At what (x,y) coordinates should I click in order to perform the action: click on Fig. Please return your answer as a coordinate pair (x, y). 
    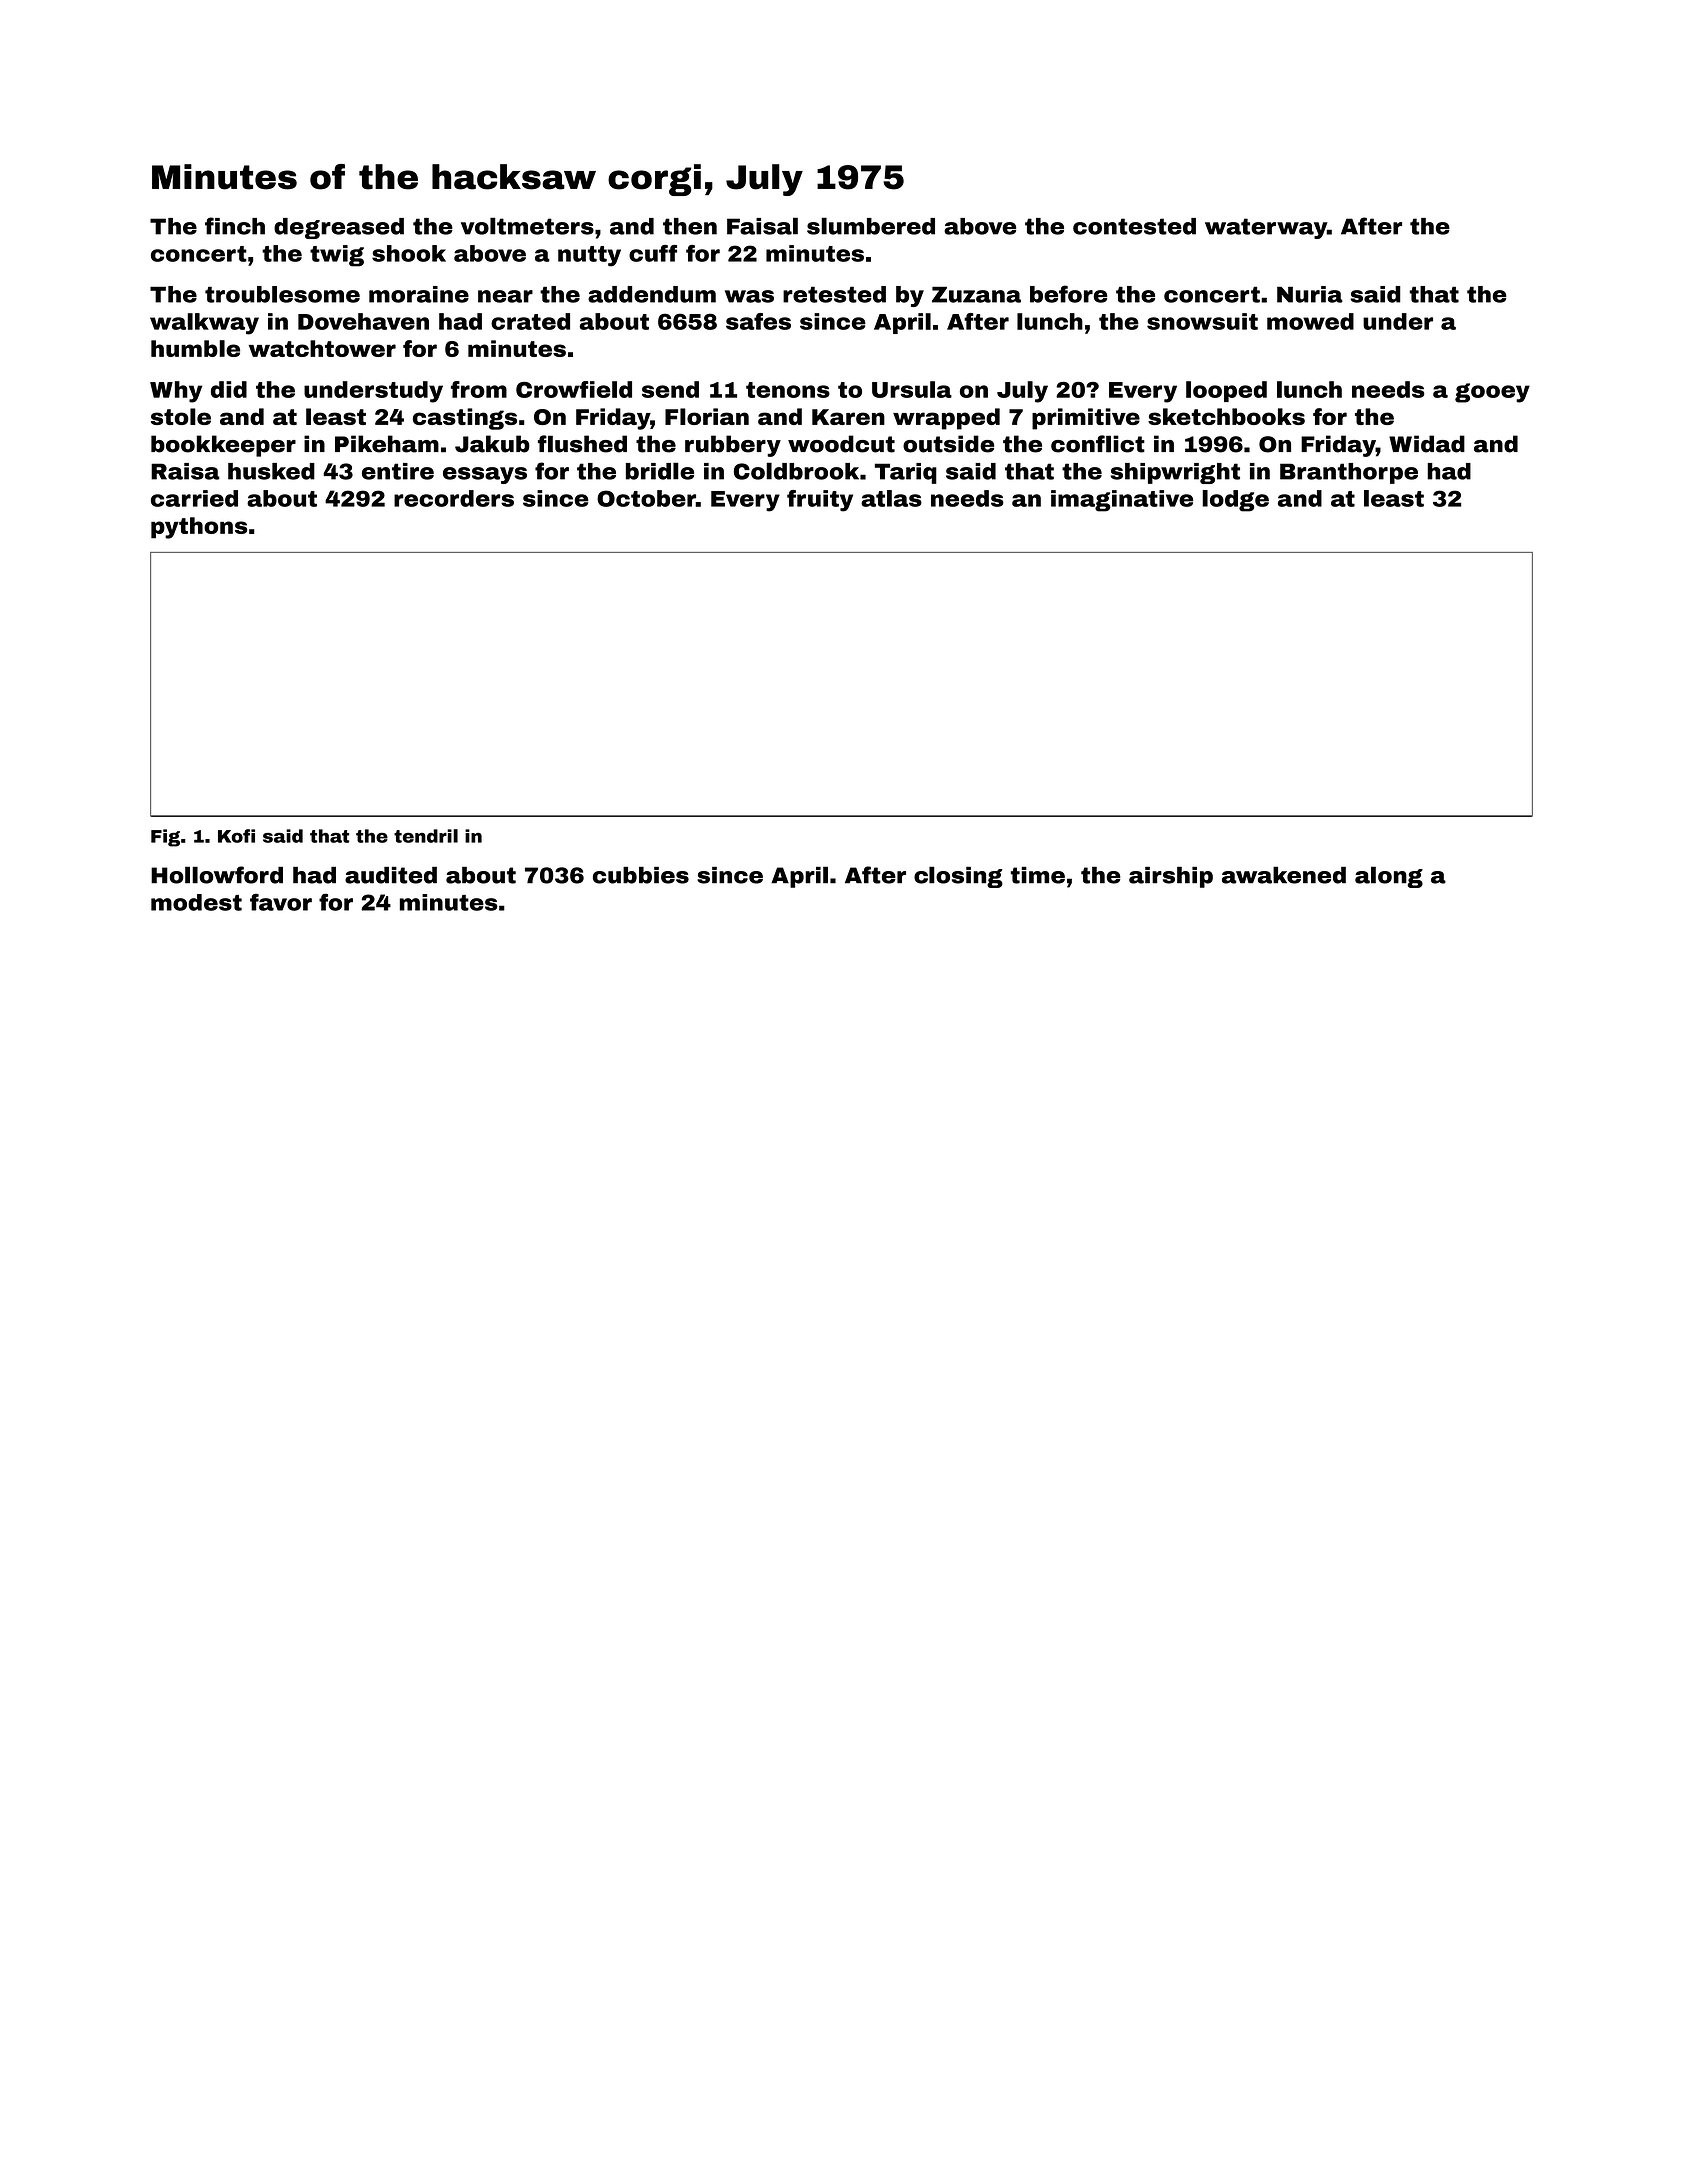
    Looking at the image, I should click on (165, 838).
